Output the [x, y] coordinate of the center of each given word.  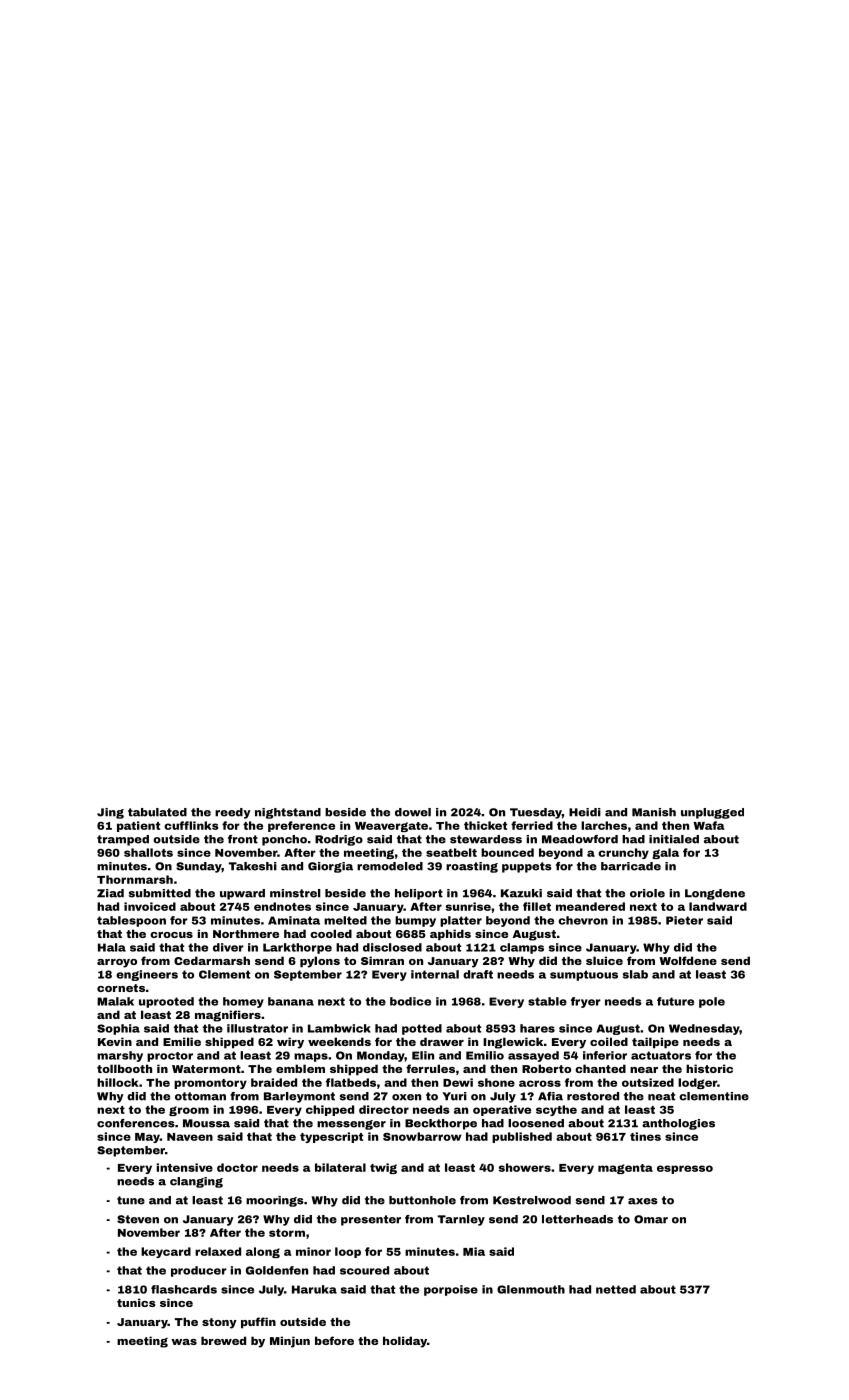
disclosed [392, 947]
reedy [233, 813]
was [184, 1342]
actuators [661, 1055]
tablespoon [131, 921]
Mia [474, 1251]
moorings [275, 1201]
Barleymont [299, 1097]
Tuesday [536, 813]
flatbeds [351, 1082]
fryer [586, 1002]
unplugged [712, 813]
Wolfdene [688, 960]
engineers [147, 975]
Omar [651, 1219]
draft [478, 974]
